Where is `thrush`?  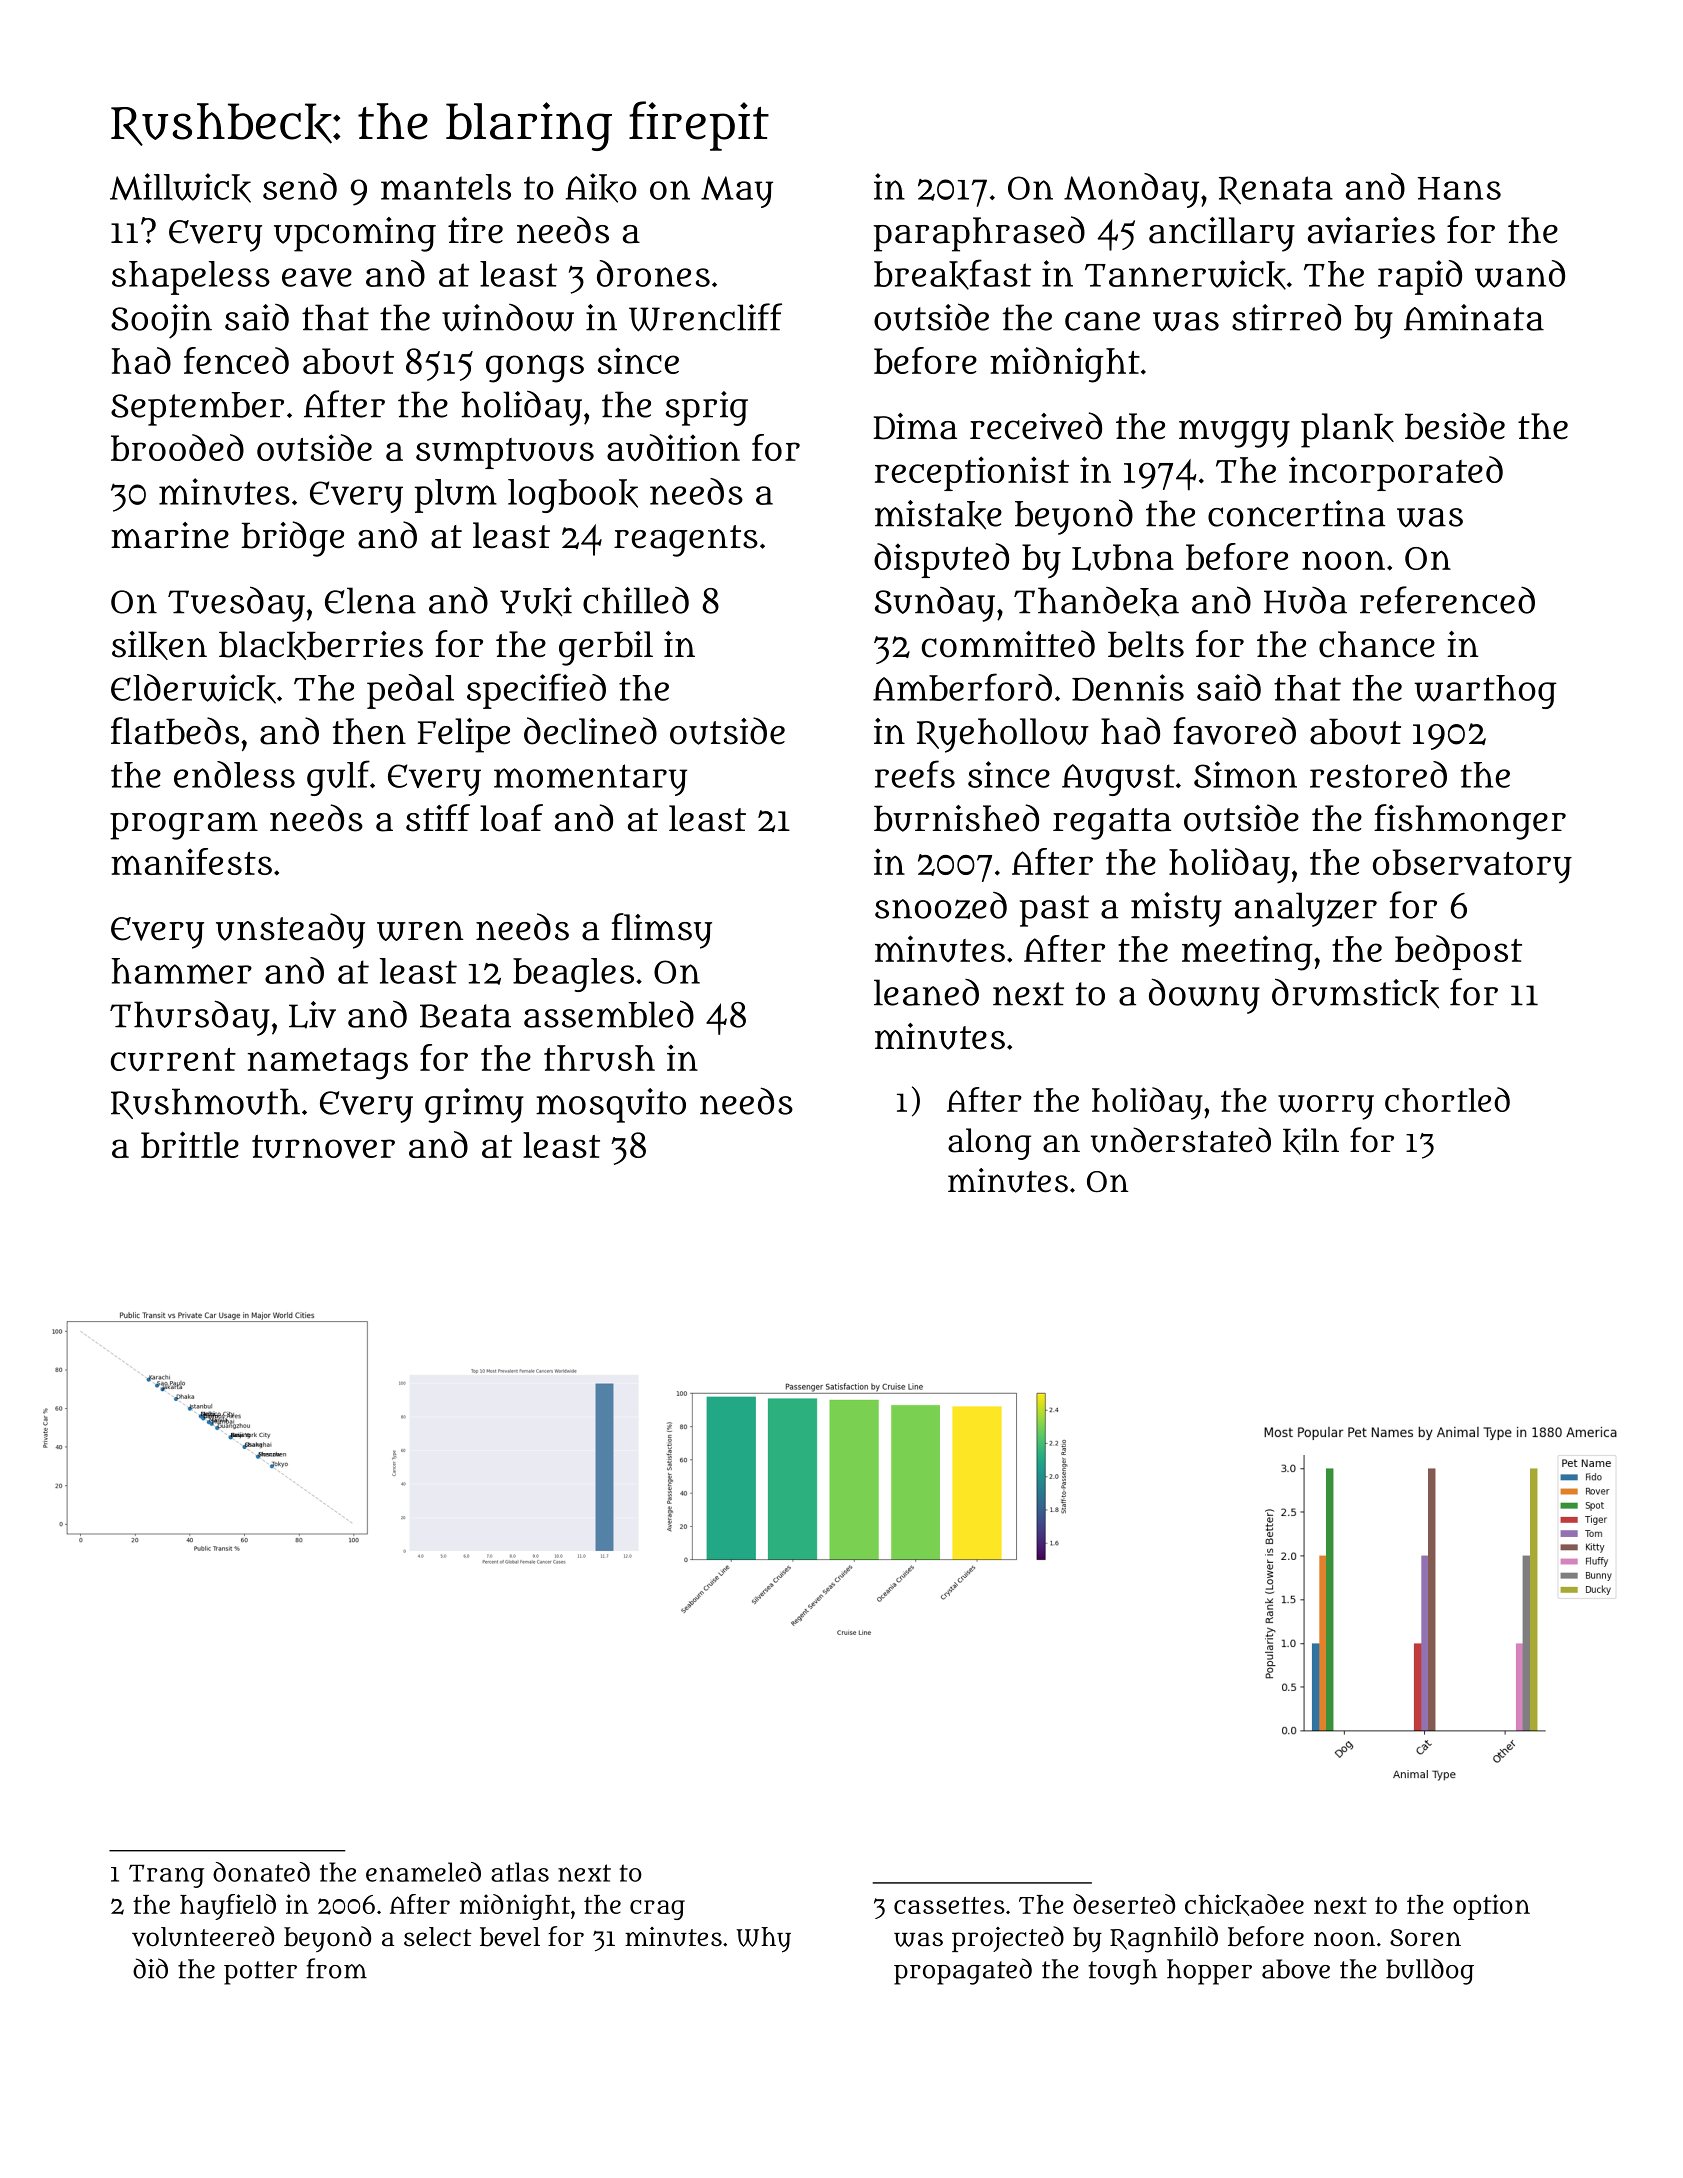
thrush is located at coordinates (599, 1058).
